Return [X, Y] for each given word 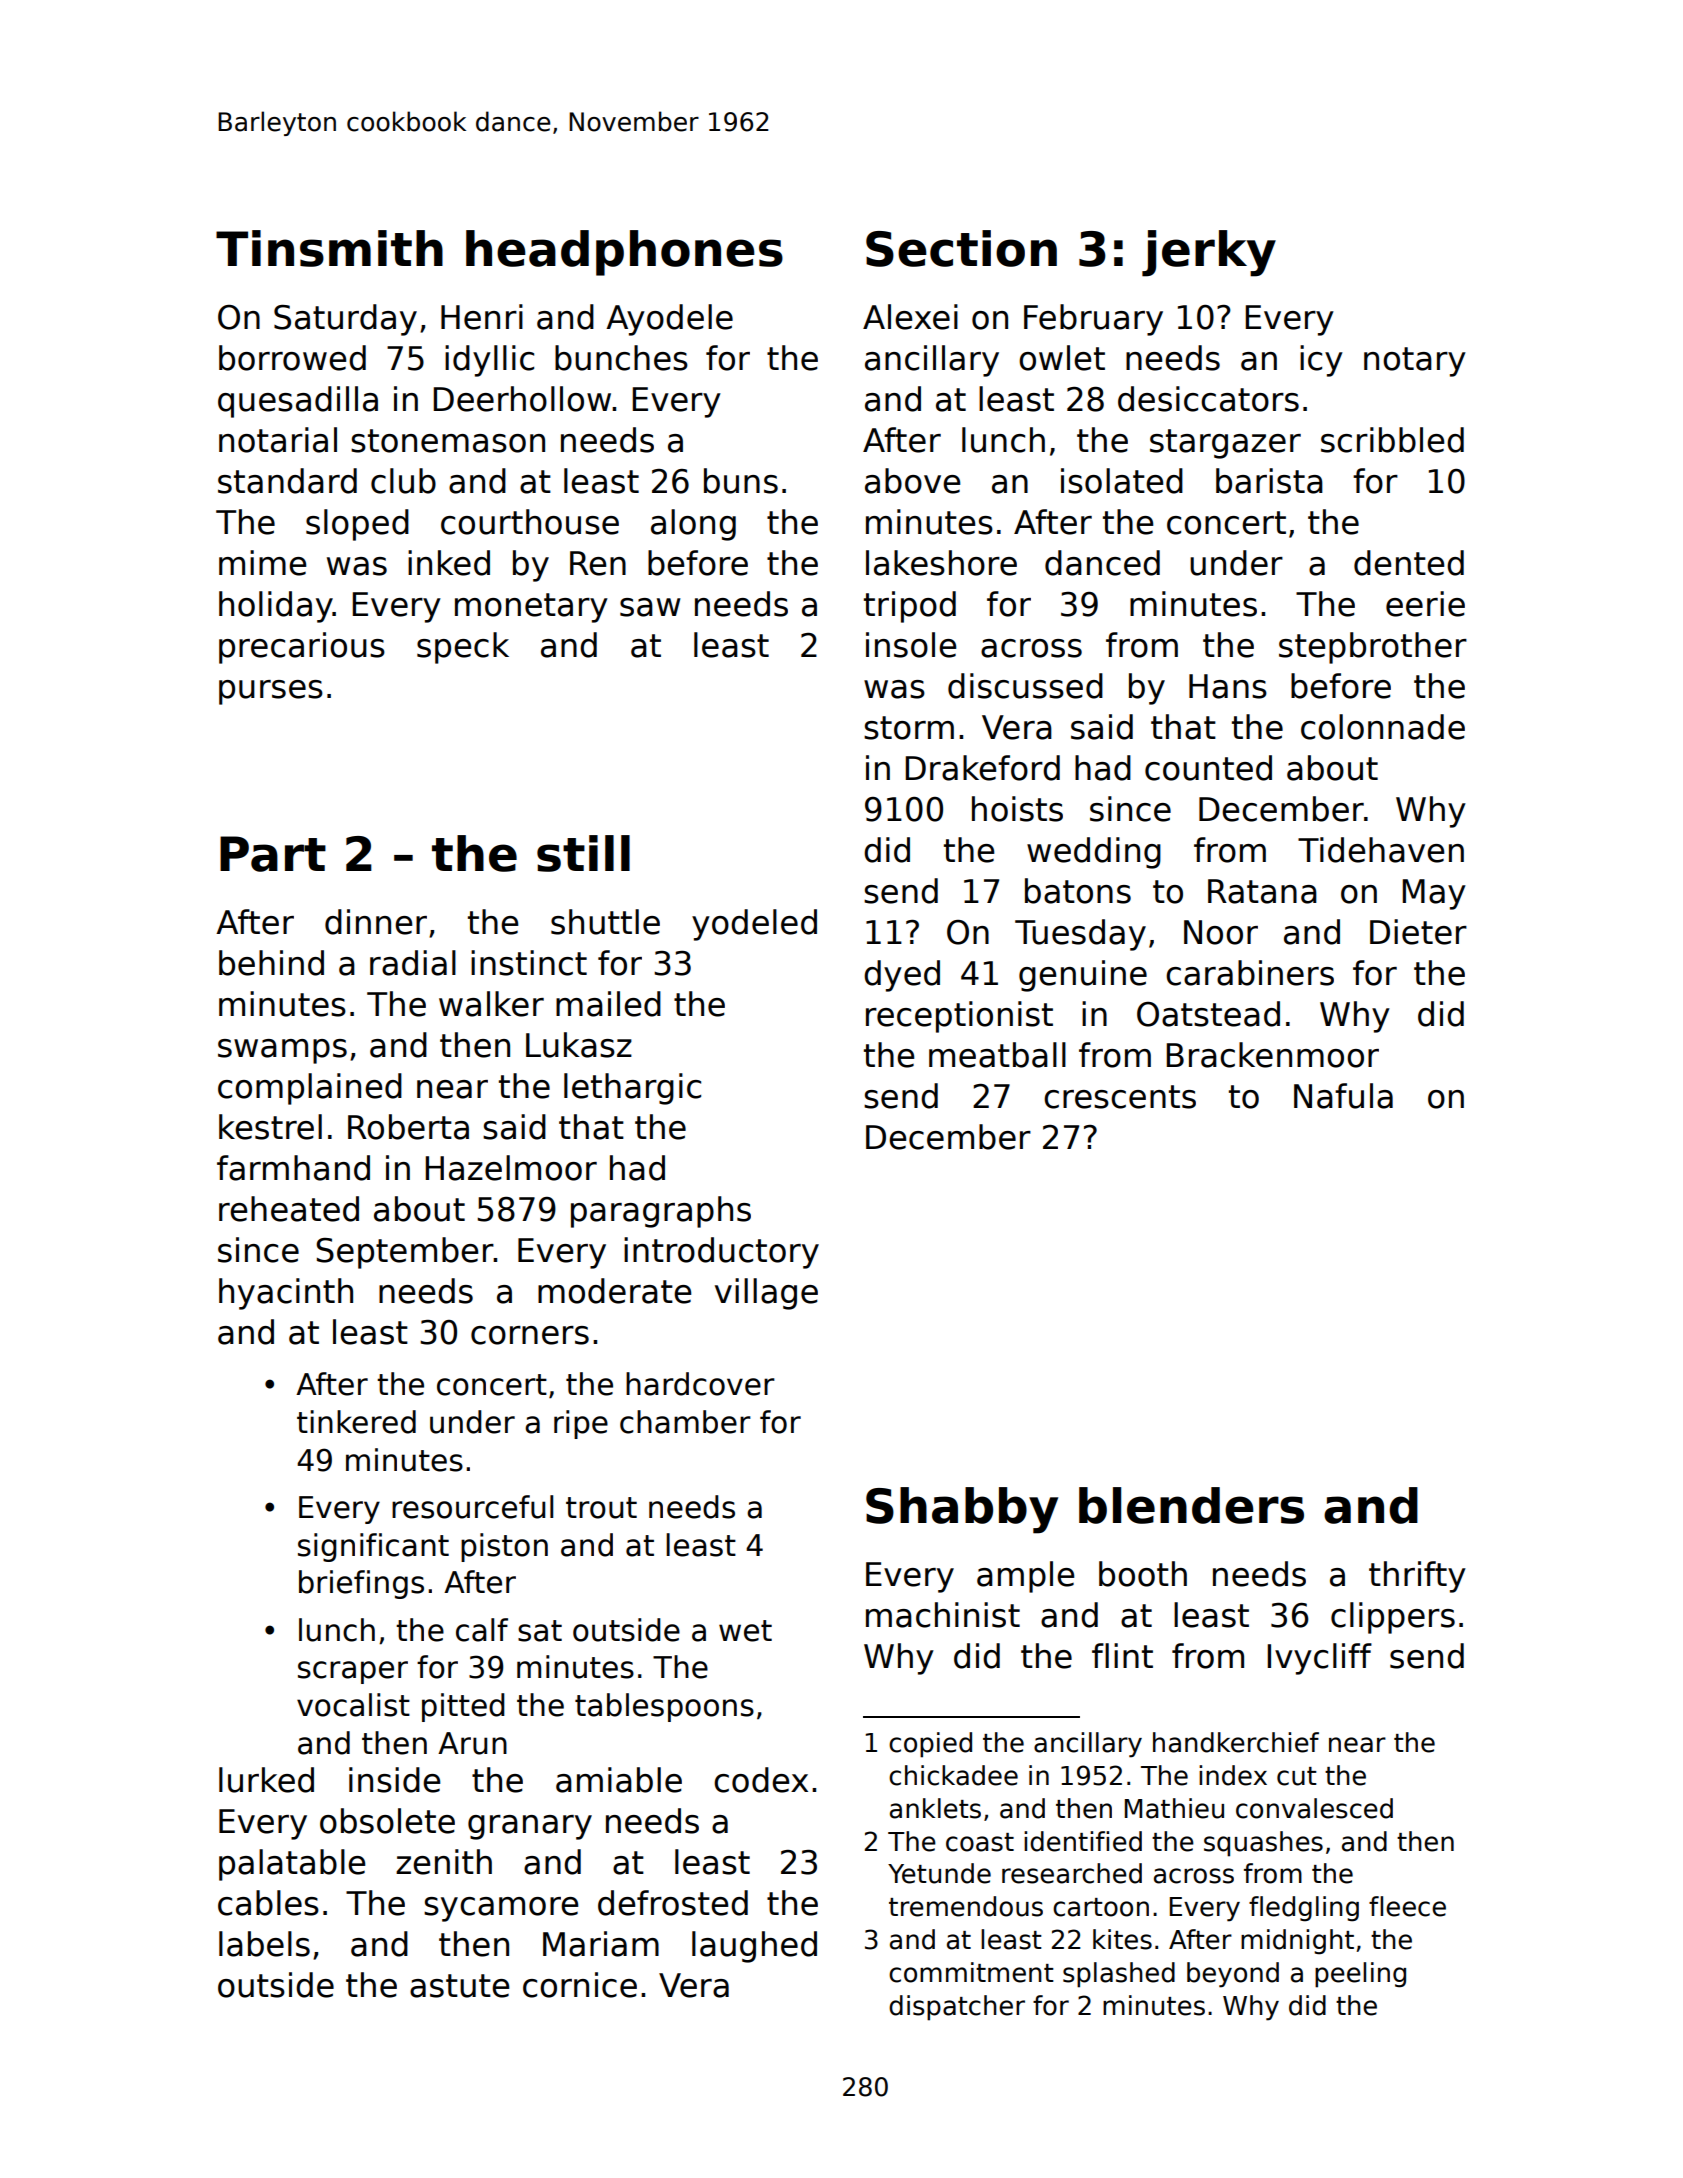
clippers [1393, 1618]
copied [930, 1745]
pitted [463, 1707]
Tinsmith [329, 248]
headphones [624, 253]
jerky [1209, 253]
